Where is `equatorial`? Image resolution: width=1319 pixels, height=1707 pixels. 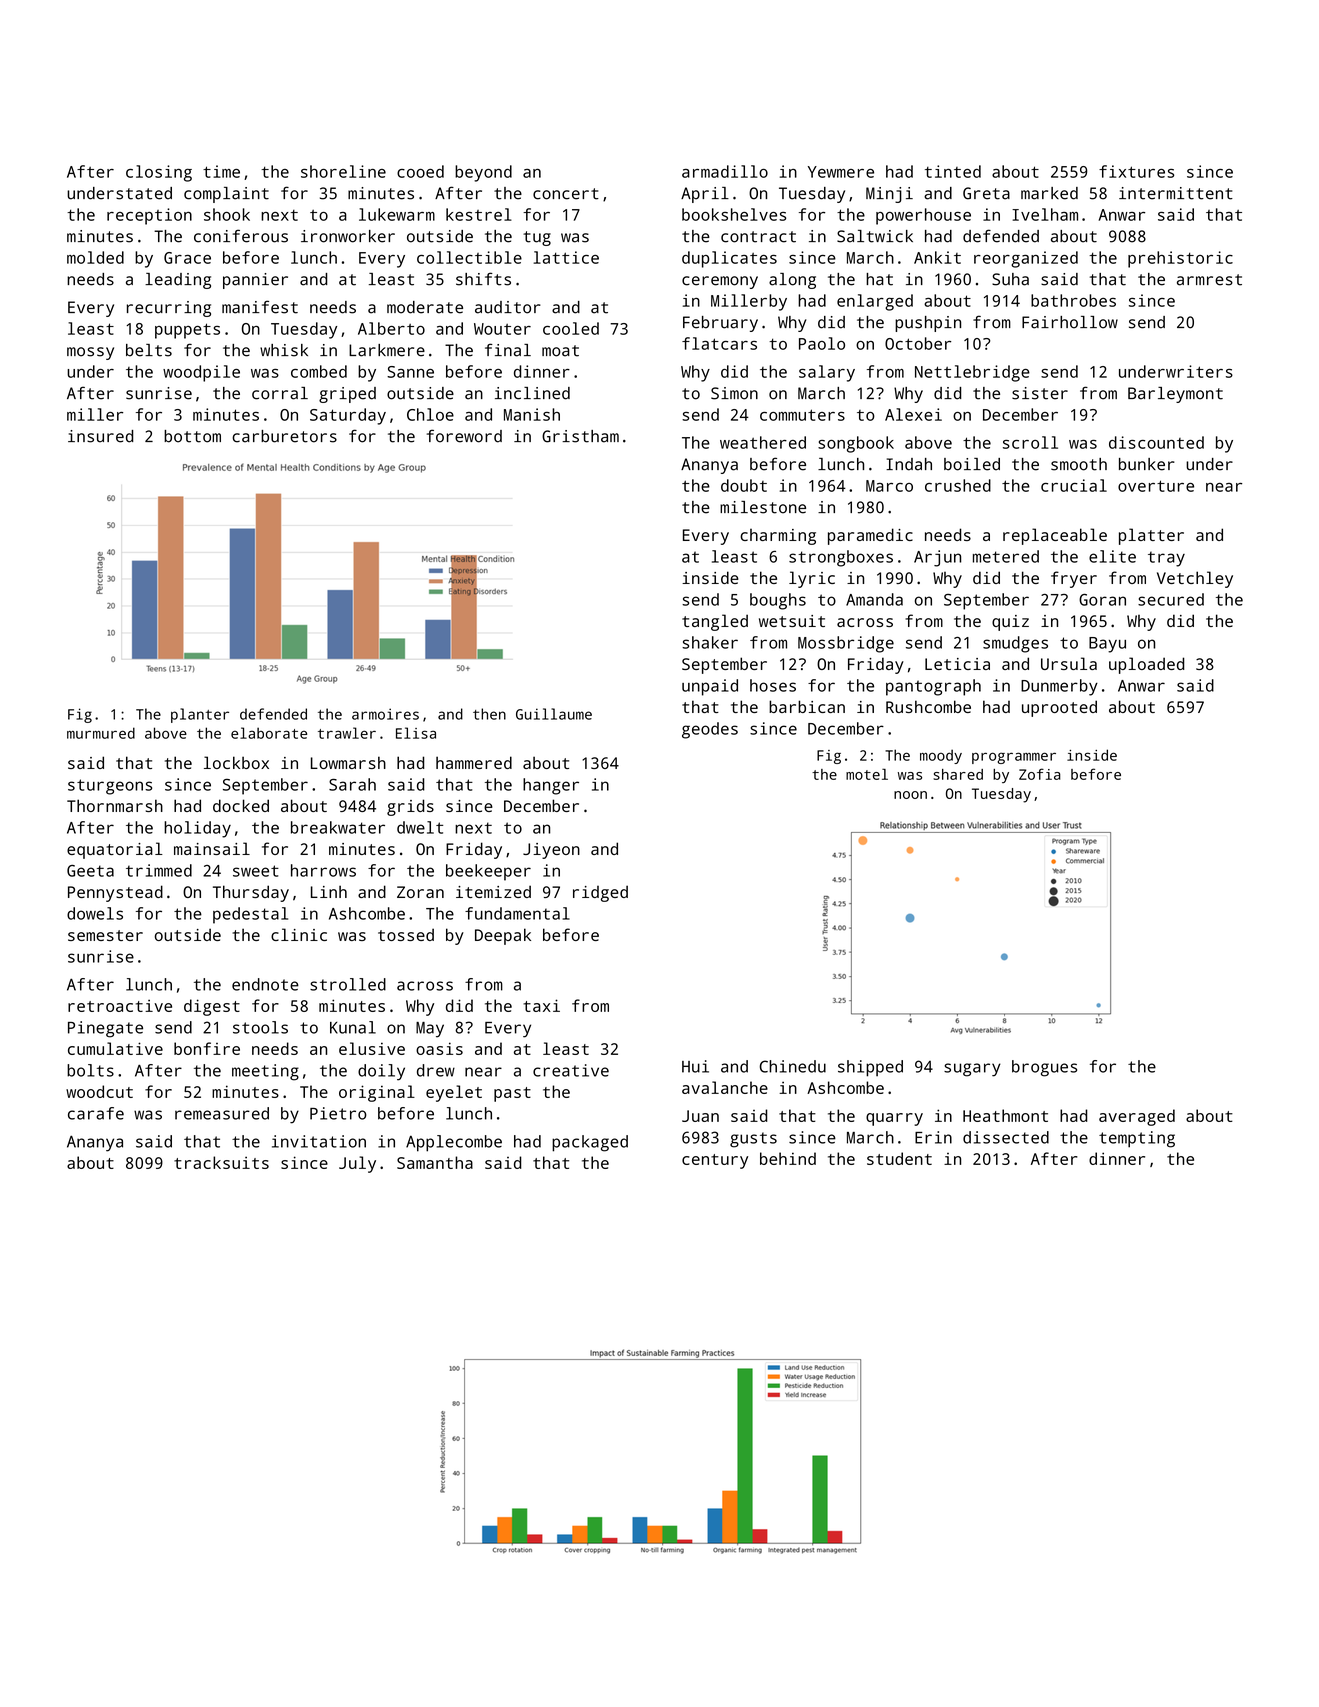
equatorial is located at coordinates (115, 850).
